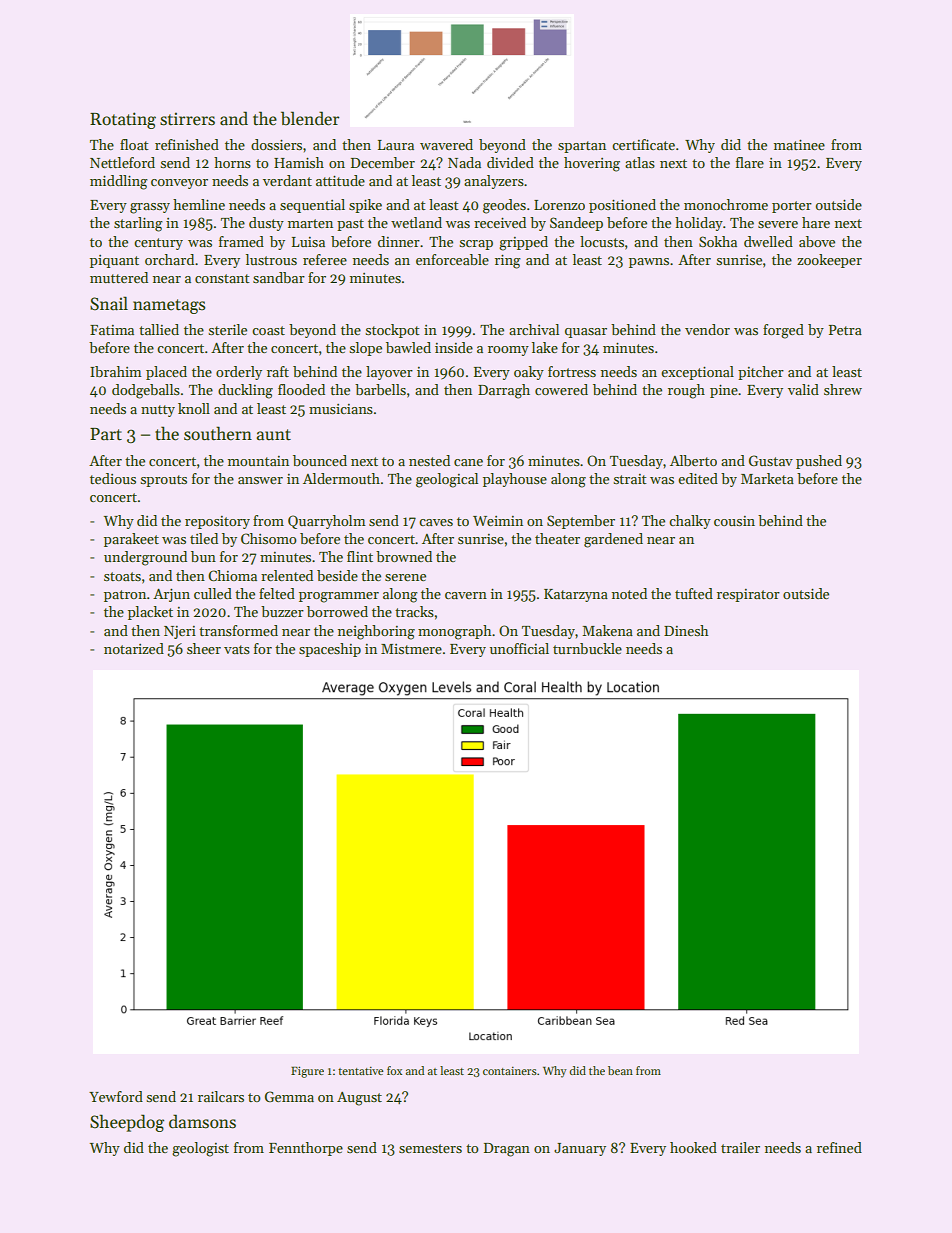 The height and width of the screenshot is (1233, 952). Describe the element at coordinates (411, 649) in the screenshot. I see `Mistmere` at that location.
